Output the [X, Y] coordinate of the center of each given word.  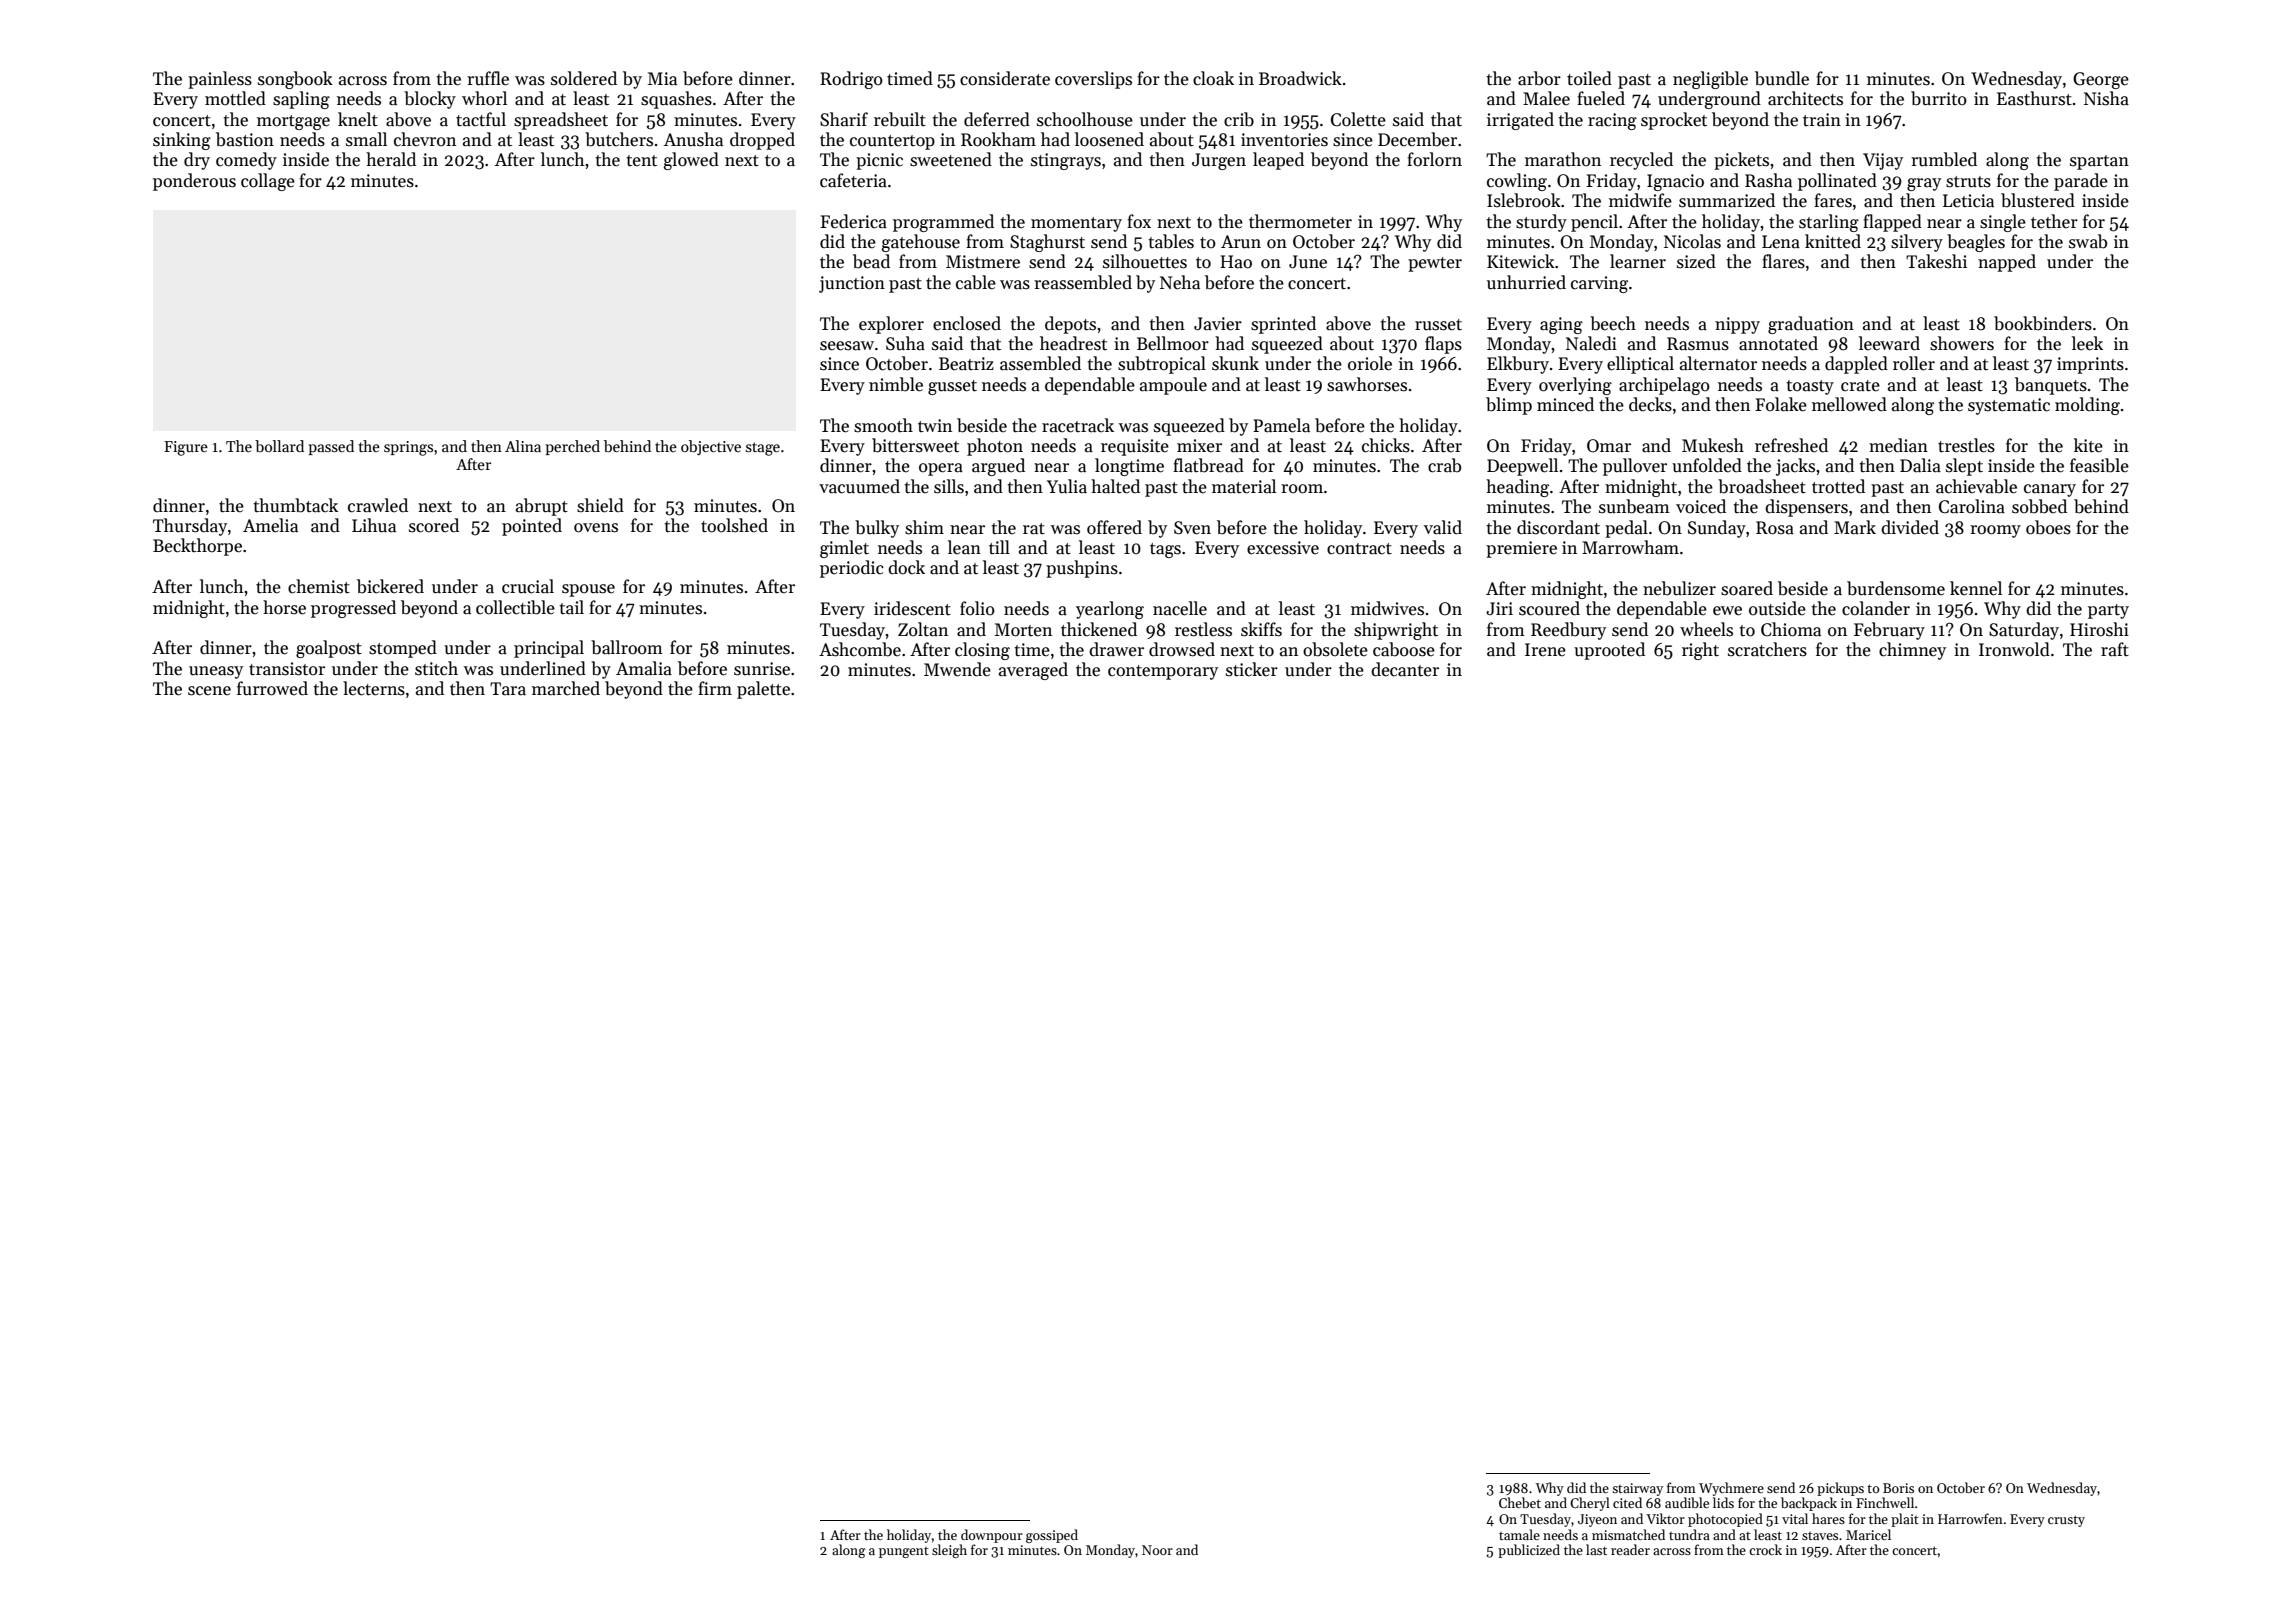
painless [220, 80]
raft [2115, 649]
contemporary [1163, 672]
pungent [904, 1552]
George [2101, 80]
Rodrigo [851, 80]
